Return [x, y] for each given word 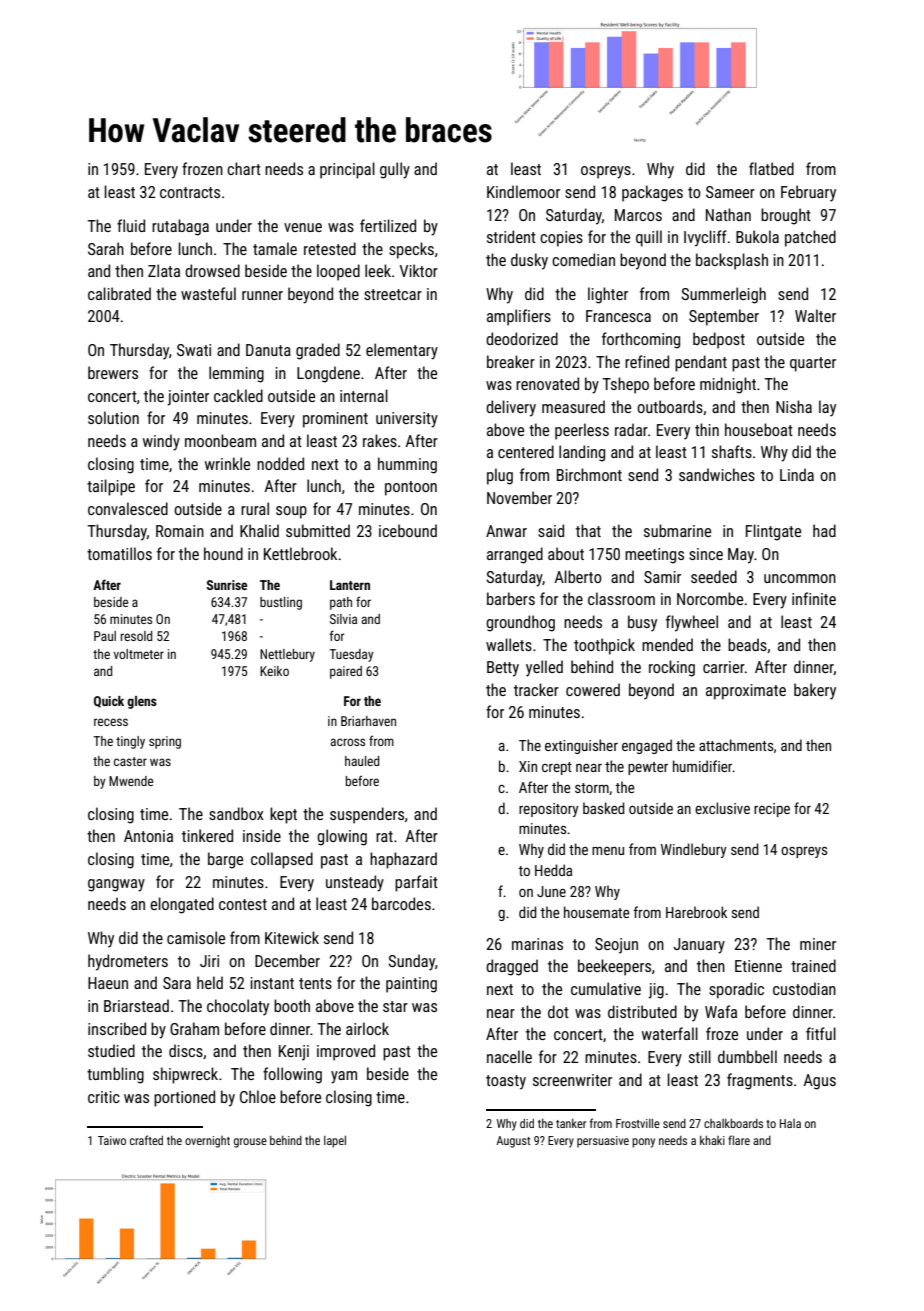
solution [113, 417]
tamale [275, 248]
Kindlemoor [523, 191]
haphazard [403, 860]
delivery [511, 408]
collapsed [282, 860]
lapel [335, 1142]
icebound [408, 530]
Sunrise [227, 585]
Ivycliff [705, 238]
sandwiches [717, 474]
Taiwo [112, 1140]
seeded [714, 576]
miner [818, 944]
